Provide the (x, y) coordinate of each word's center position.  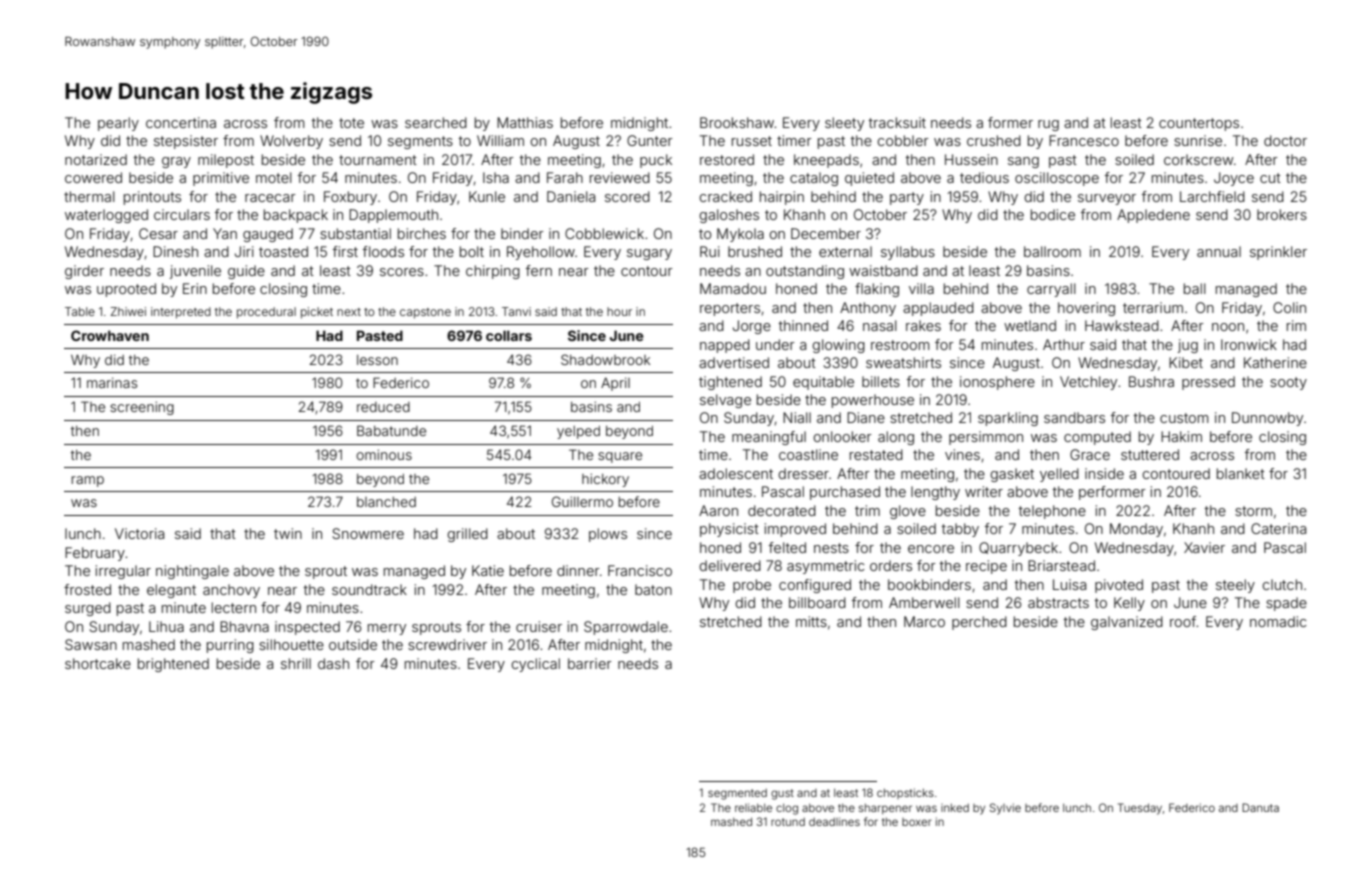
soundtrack (369, 589)
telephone (1052, 512)
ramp (88, 481)
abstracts (1058, 602)
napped (725, 346)
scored (627, 196)
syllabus (908, 253)
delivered (730, 565)
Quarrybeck (1018, 549)
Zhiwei (128, 311)
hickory (605, 480)
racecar (270, 198)
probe (752, 586)
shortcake (98, 663)
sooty (1288, 383)
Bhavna (244, 626)
